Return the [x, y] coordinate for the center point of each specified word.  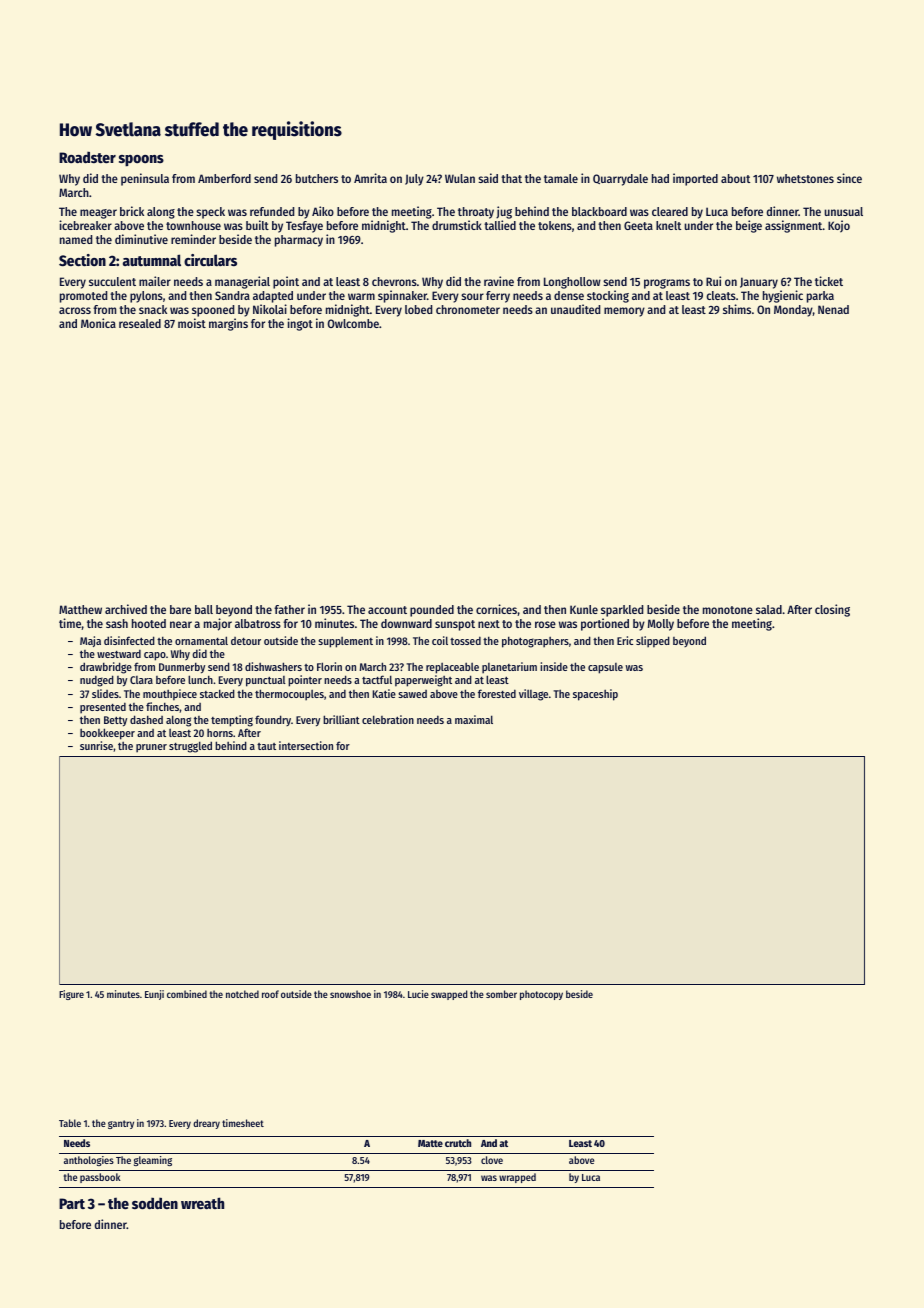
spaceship [595, 695]
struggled [190, 747]
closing [832, 610]
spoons [141, 161]
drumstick [457, 225]
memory [624, 312]
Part [72, 1203]
